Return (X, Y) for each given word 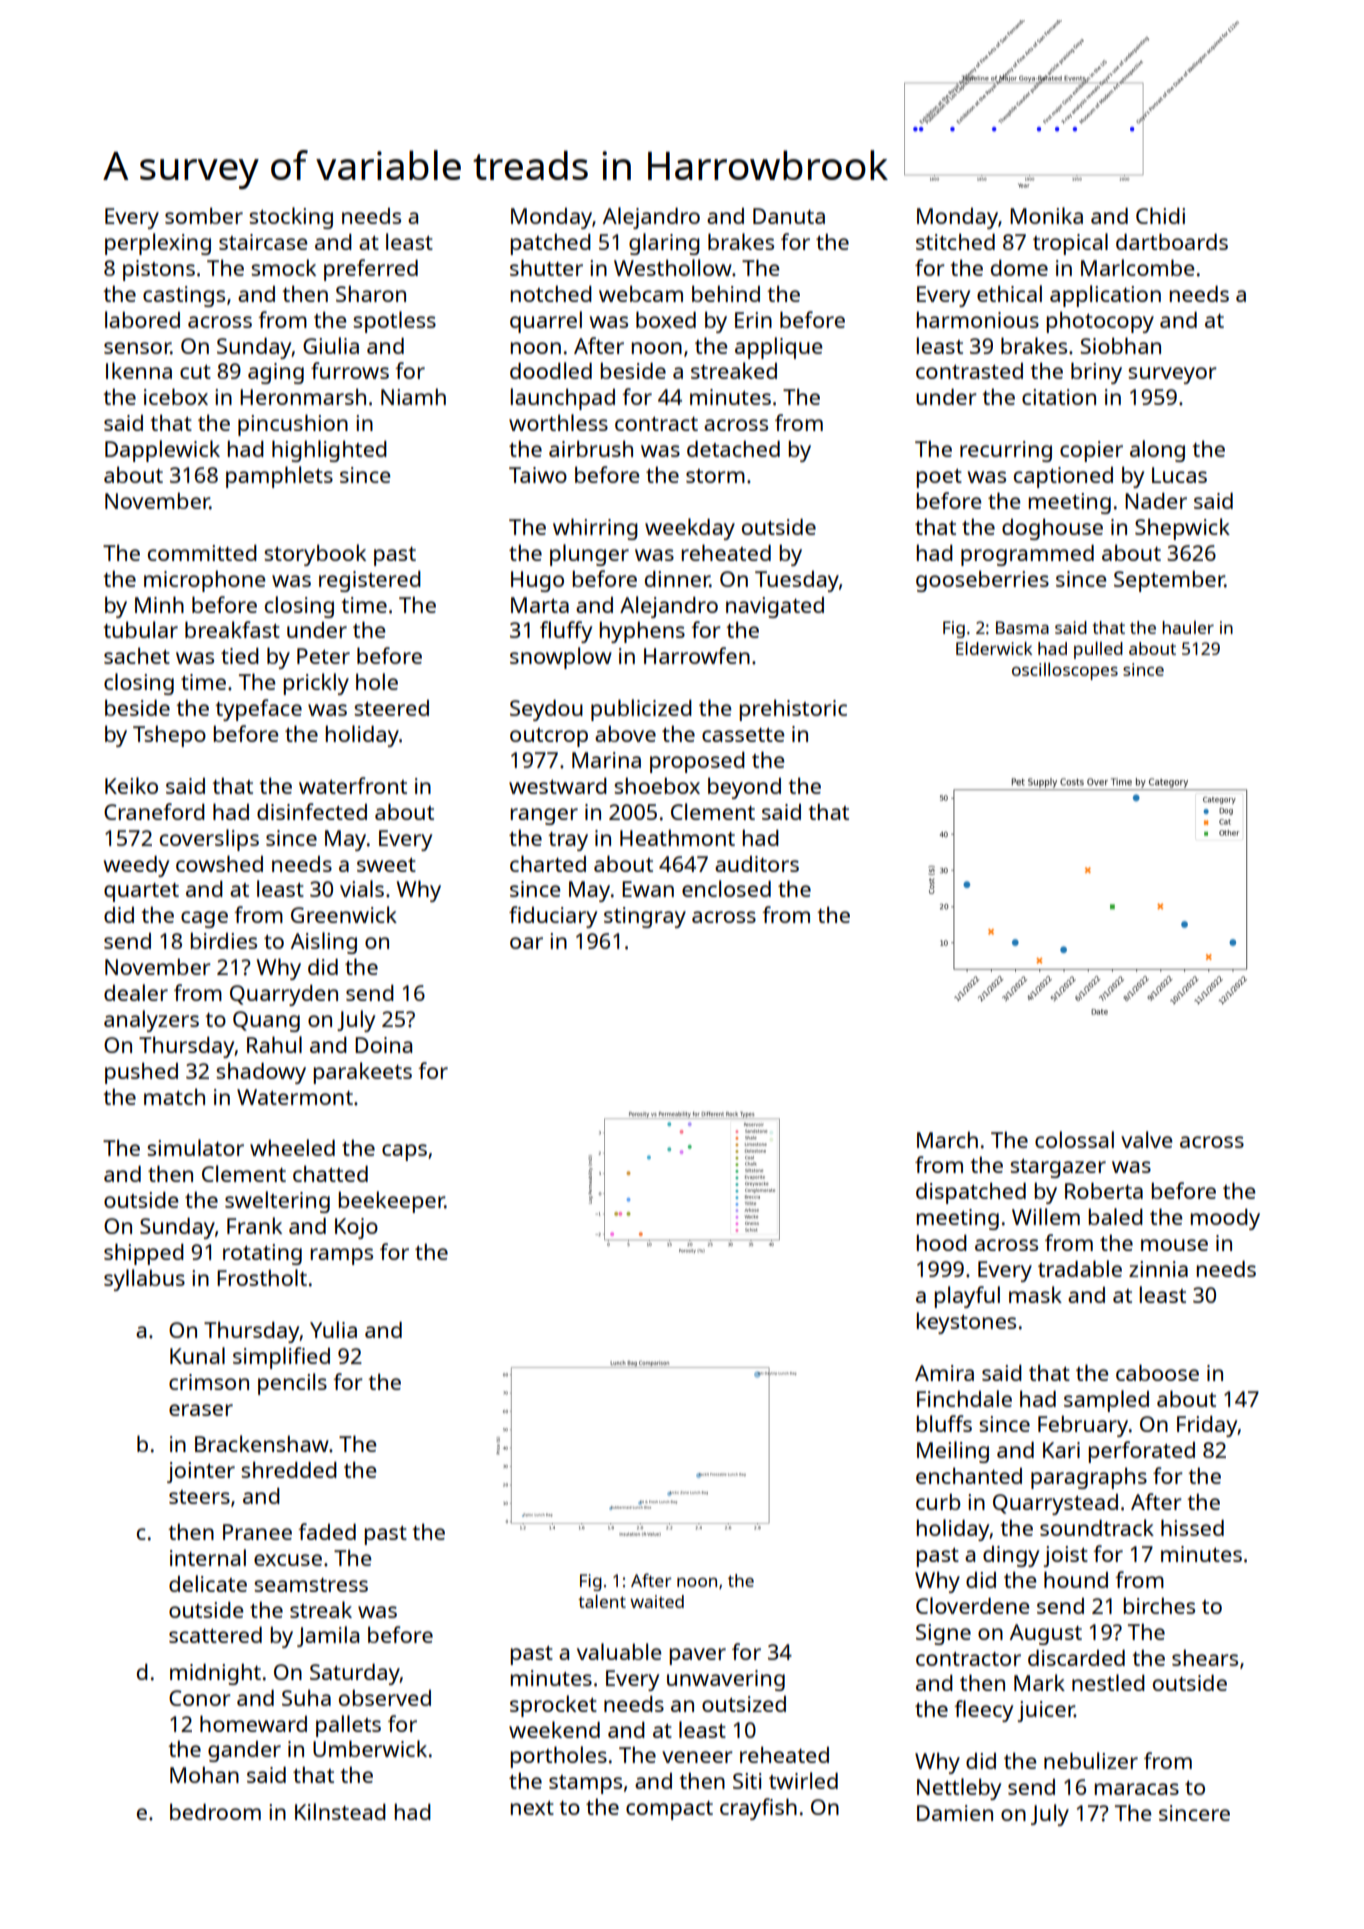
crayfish (758, 1809)
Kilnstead (340, 1811)
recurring (1006, 451)
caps (404, 1152)
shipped (144, 1254)
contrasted (969, 371)
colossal (1074, 1139)
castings (184, 296)
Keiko (131, 785)
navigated (775, 607)
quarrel (546, 322)
